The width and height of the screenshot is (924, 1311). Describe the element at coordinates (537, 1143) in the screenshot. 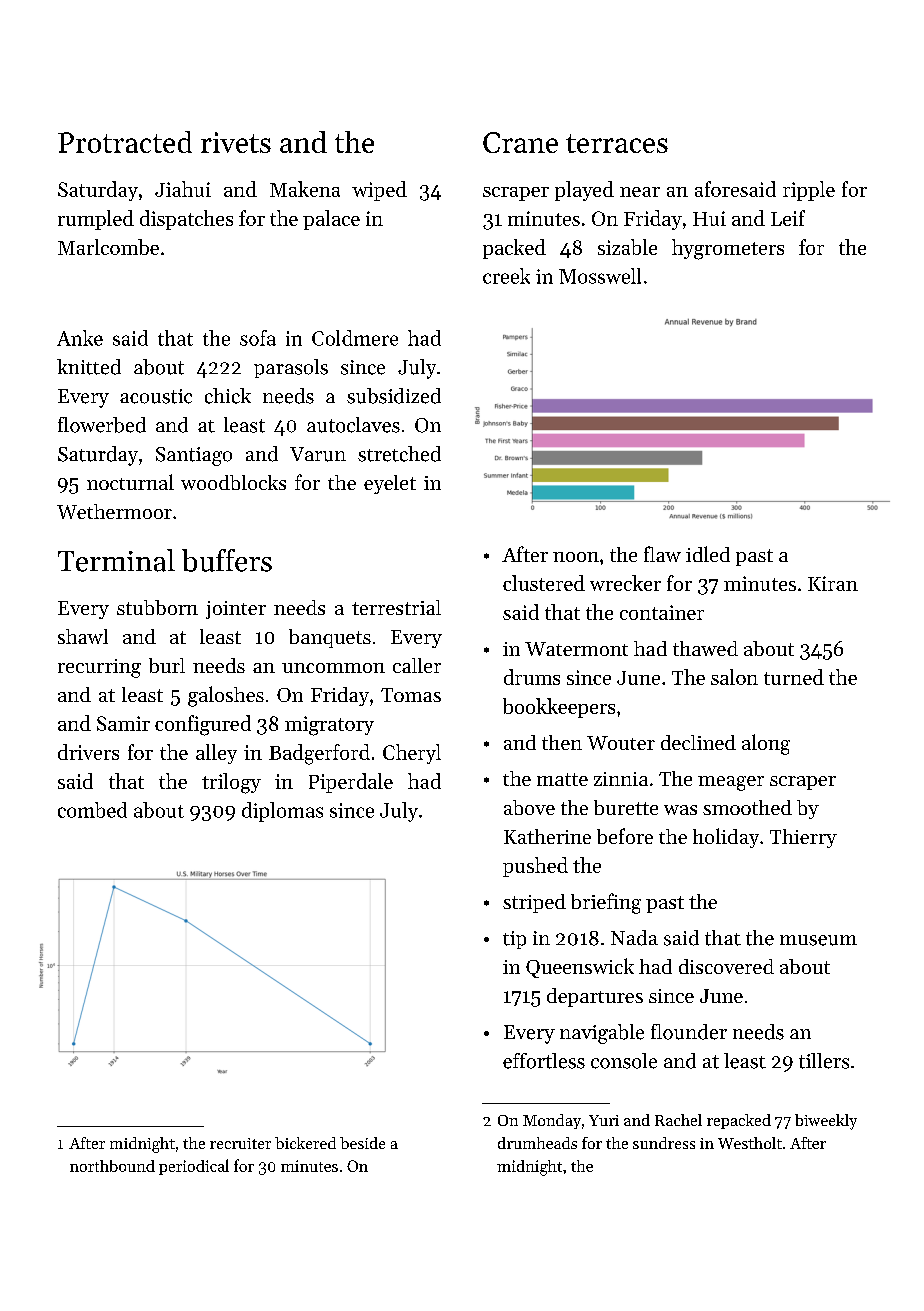

I see `drumheads` at that location.
